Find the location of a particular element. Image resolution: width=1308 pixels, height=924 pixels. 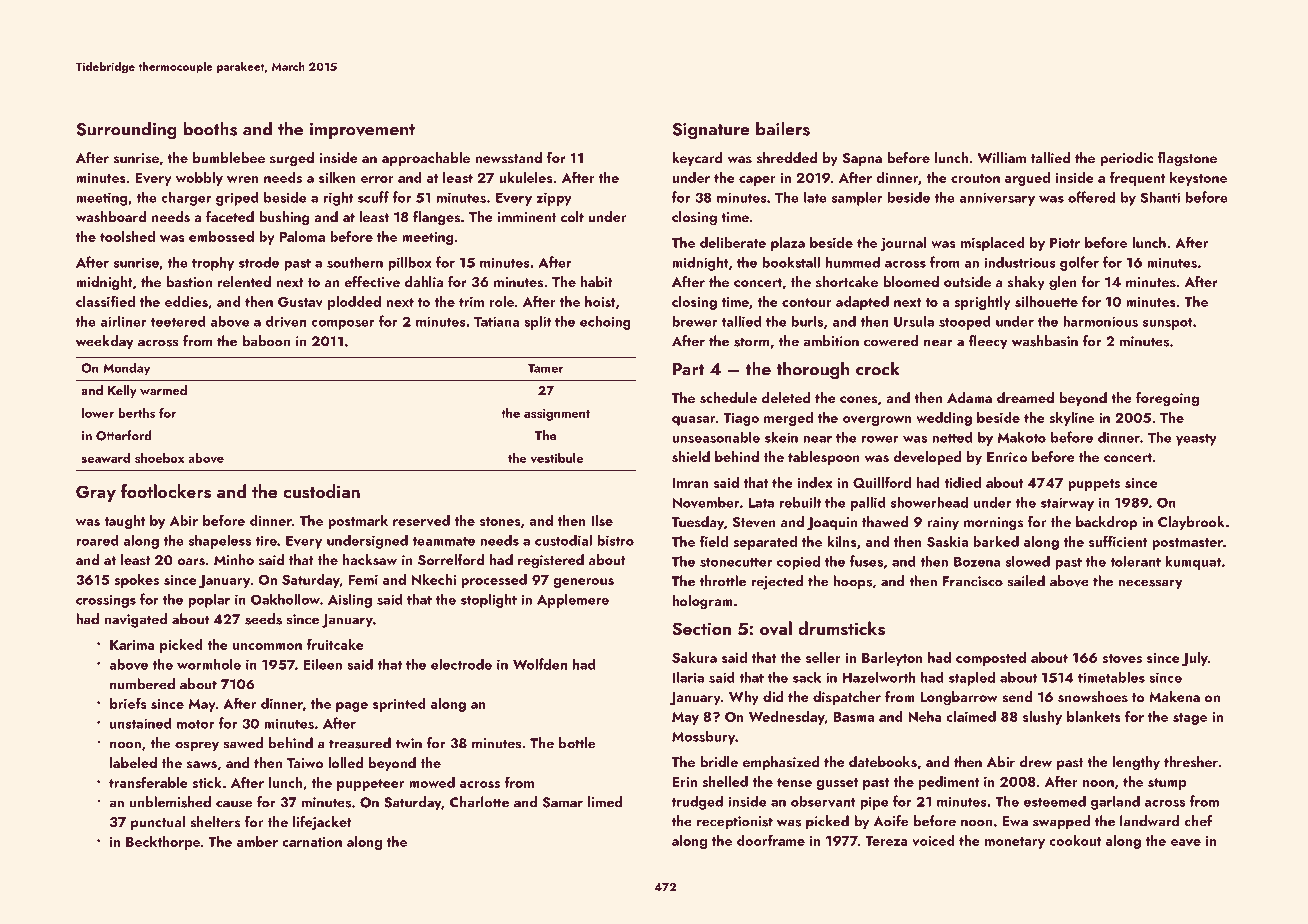

stones is located at coordinates (500, 521).
